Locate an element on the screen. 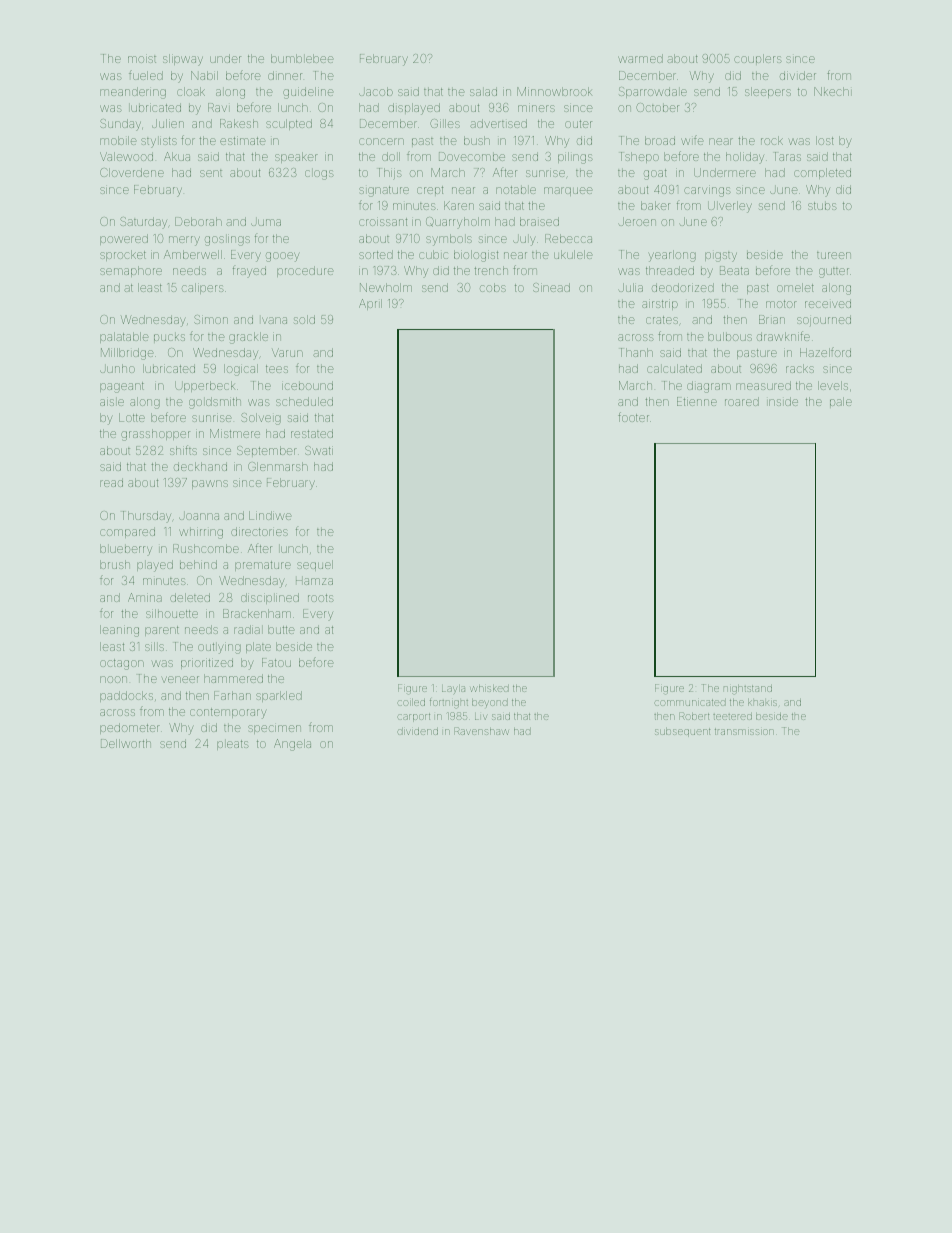 This screenshot has height=1233, width=952. Rebecca is located at coordinates (568, 238).
